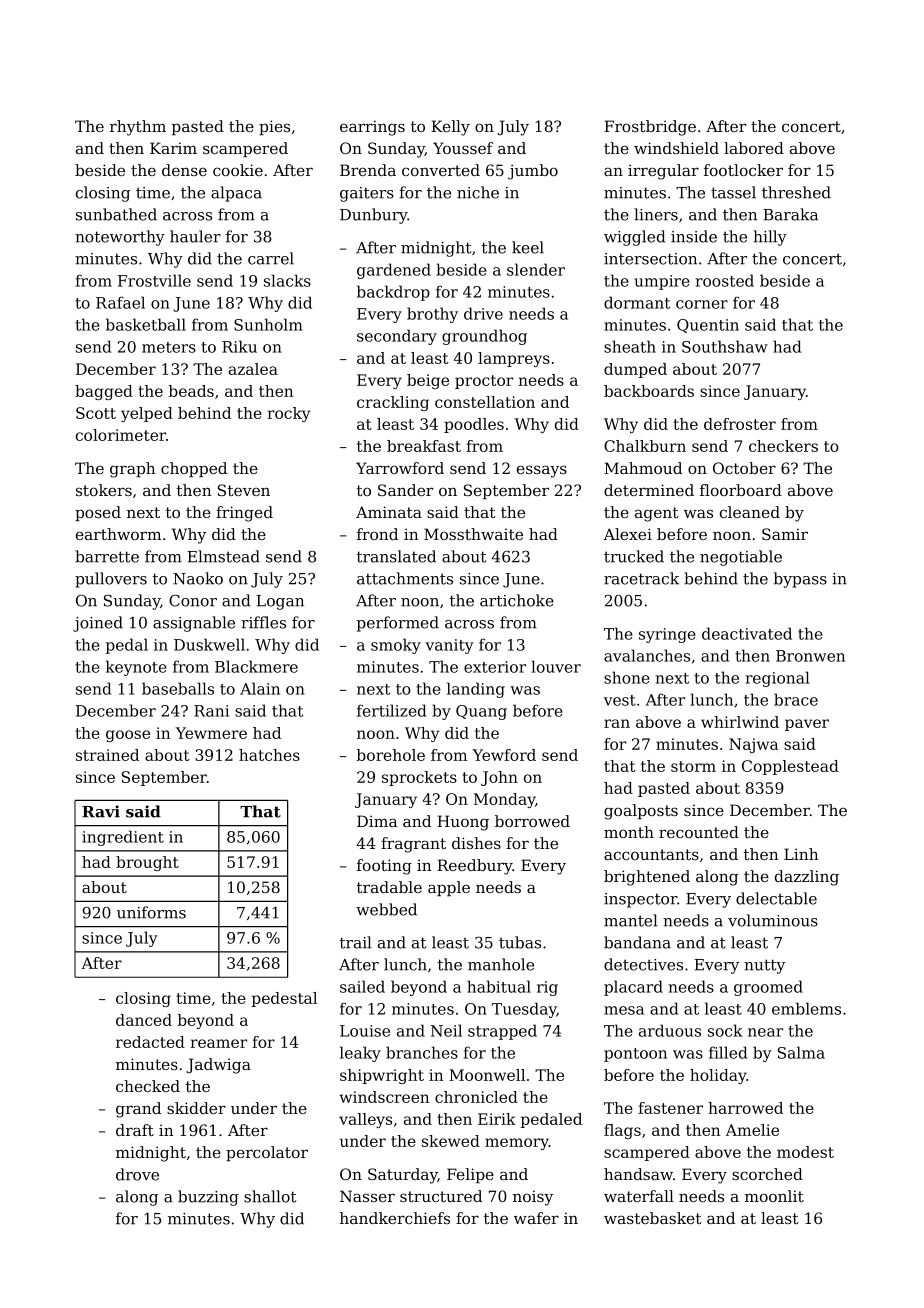  What do you see at coordinates (783, 446) in the screenshot?
I see `checkers` at bounding box center [783, 446].
